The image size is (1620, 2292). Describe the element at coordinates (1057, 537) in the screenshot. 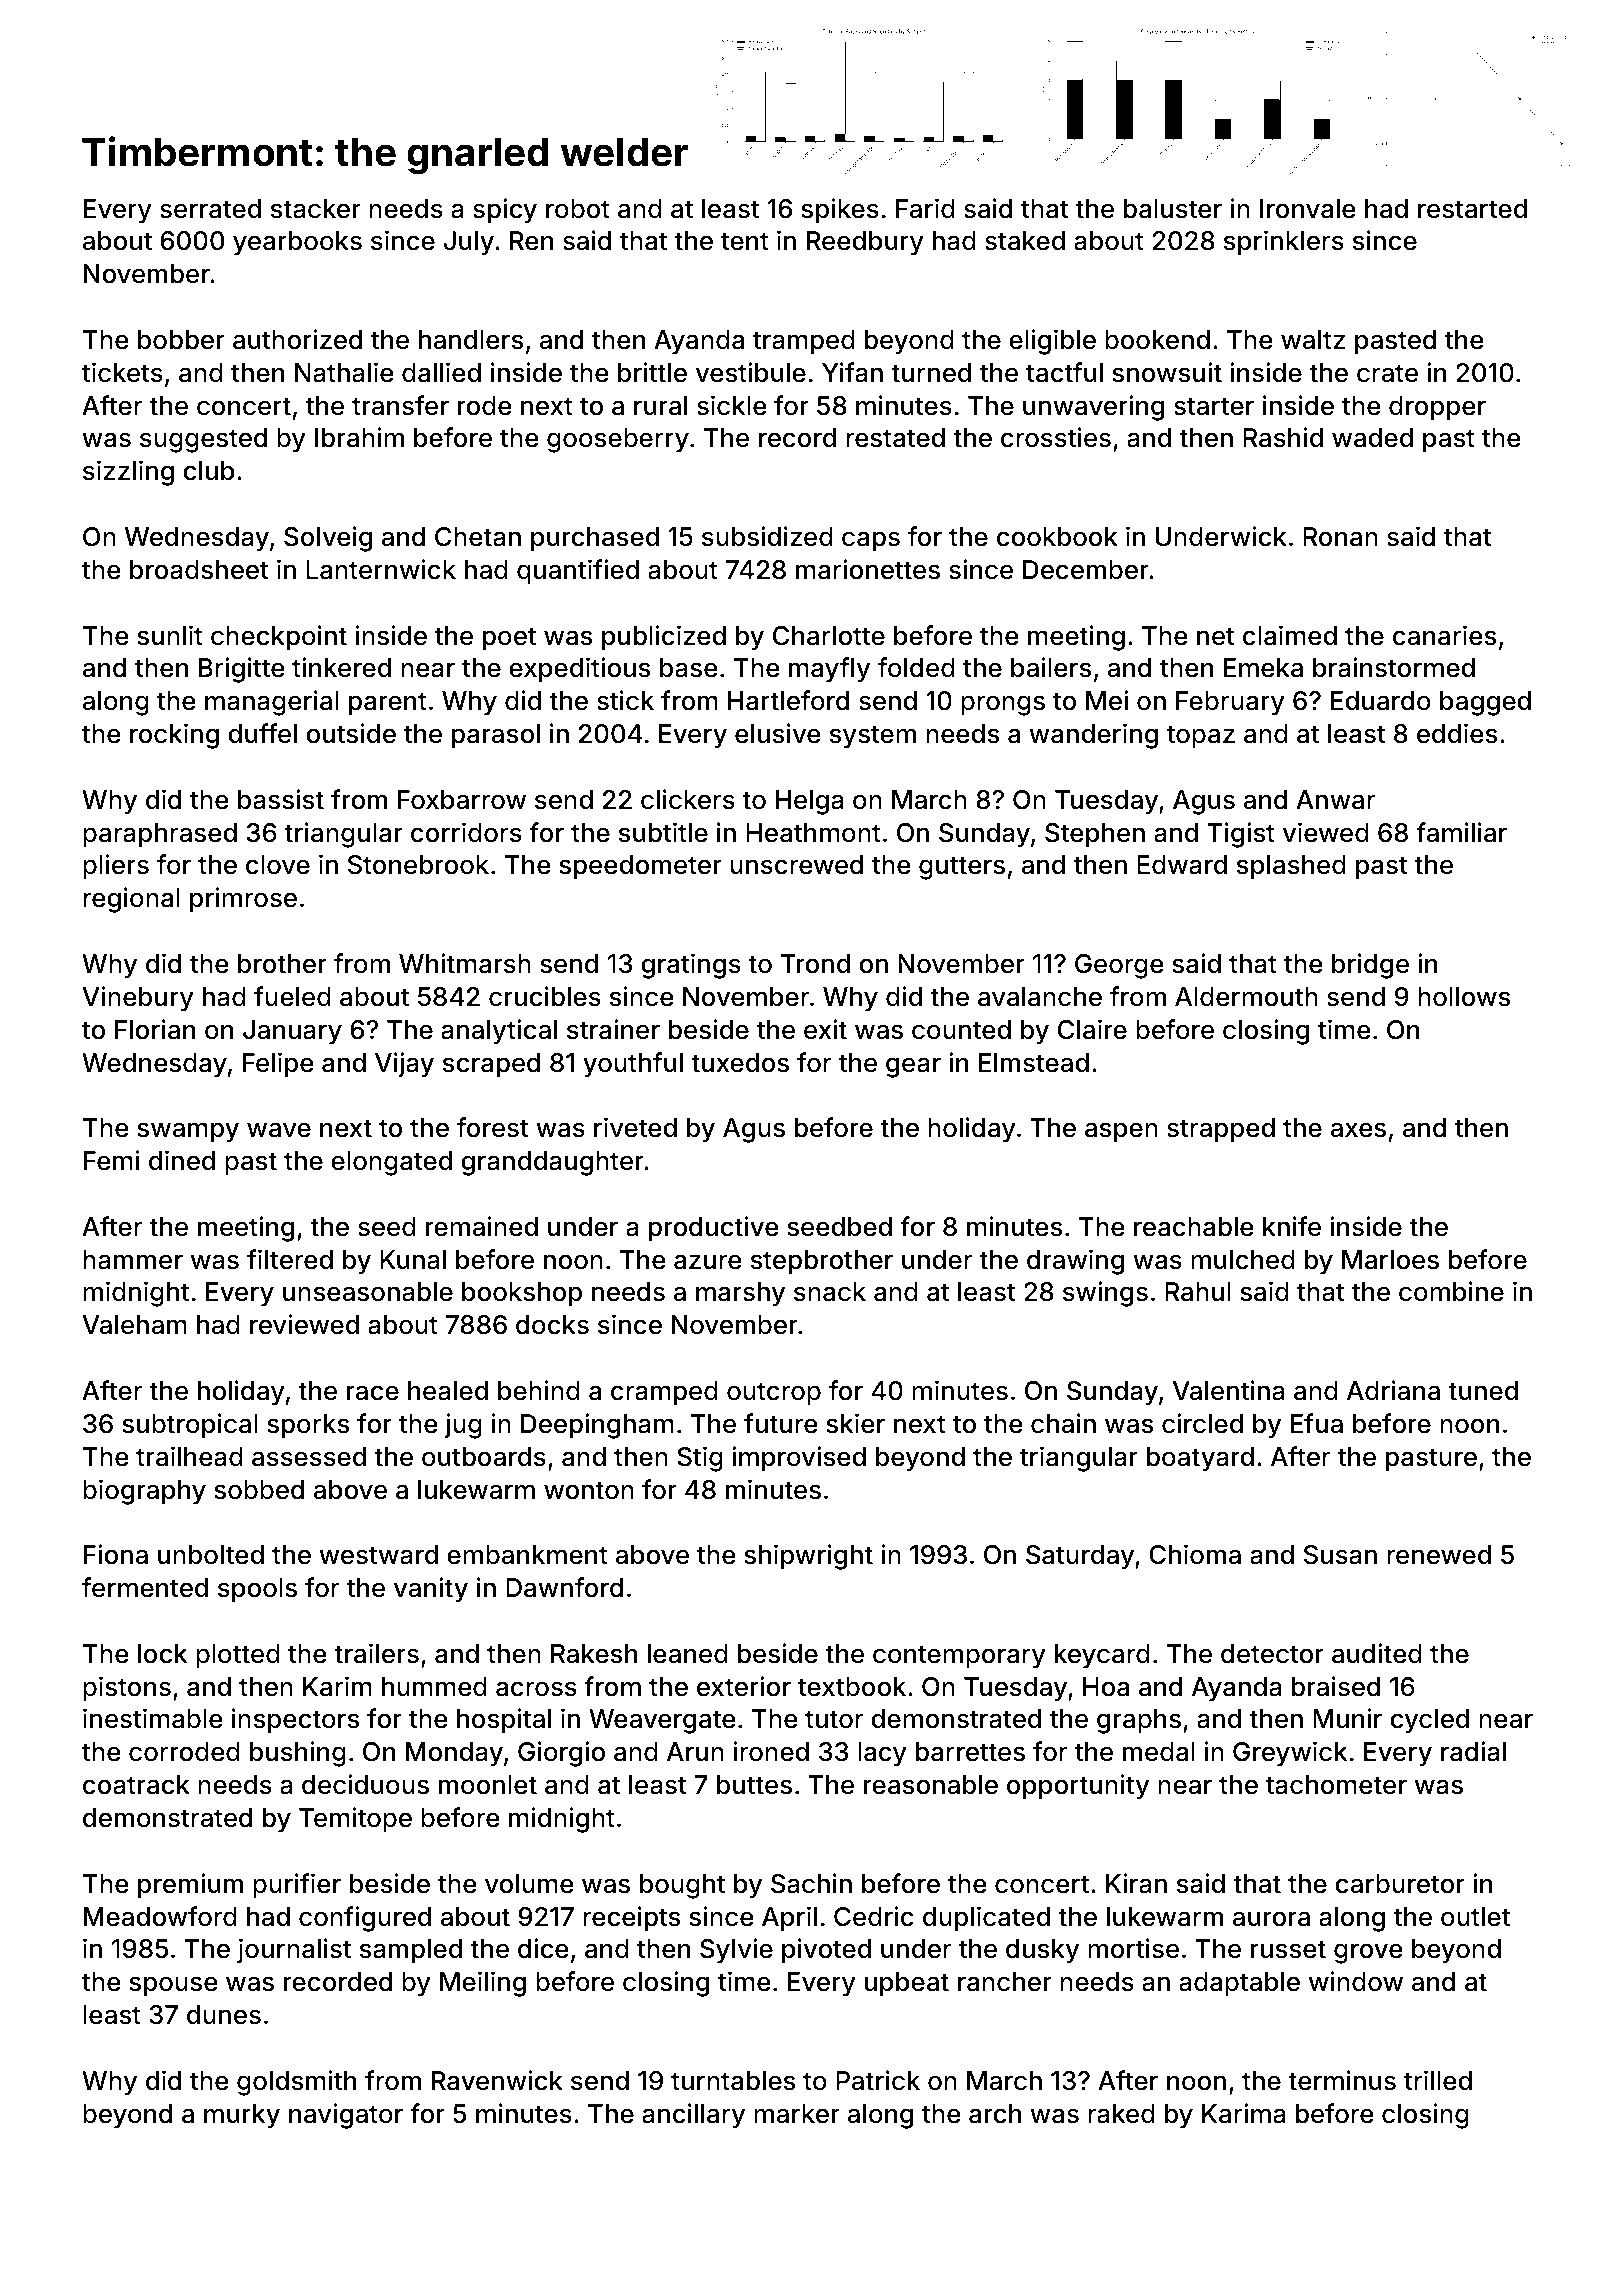

I see `cookbook` at that location.
